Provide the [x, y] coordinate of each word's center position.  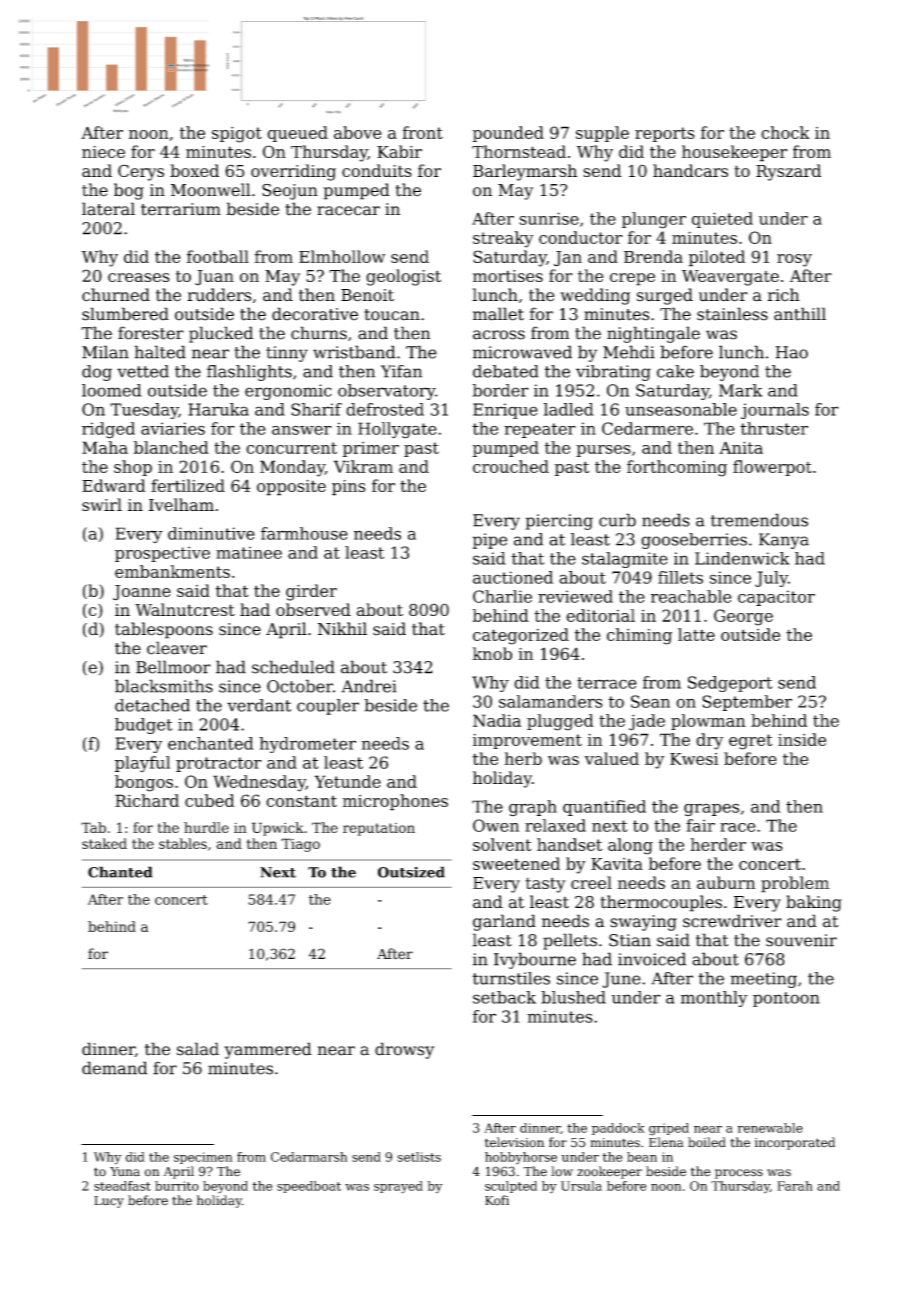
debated [506, 371]
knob [492, 653]
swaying [643, 923]
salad [198, 1049]
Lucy [109, 1202]
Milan [105, 352]
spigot [237, 135]
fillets [680, 577]
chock [785, 132]
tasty [545, 885]
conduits [377, 170]
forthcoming [677, 468]
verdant [259, 705]
